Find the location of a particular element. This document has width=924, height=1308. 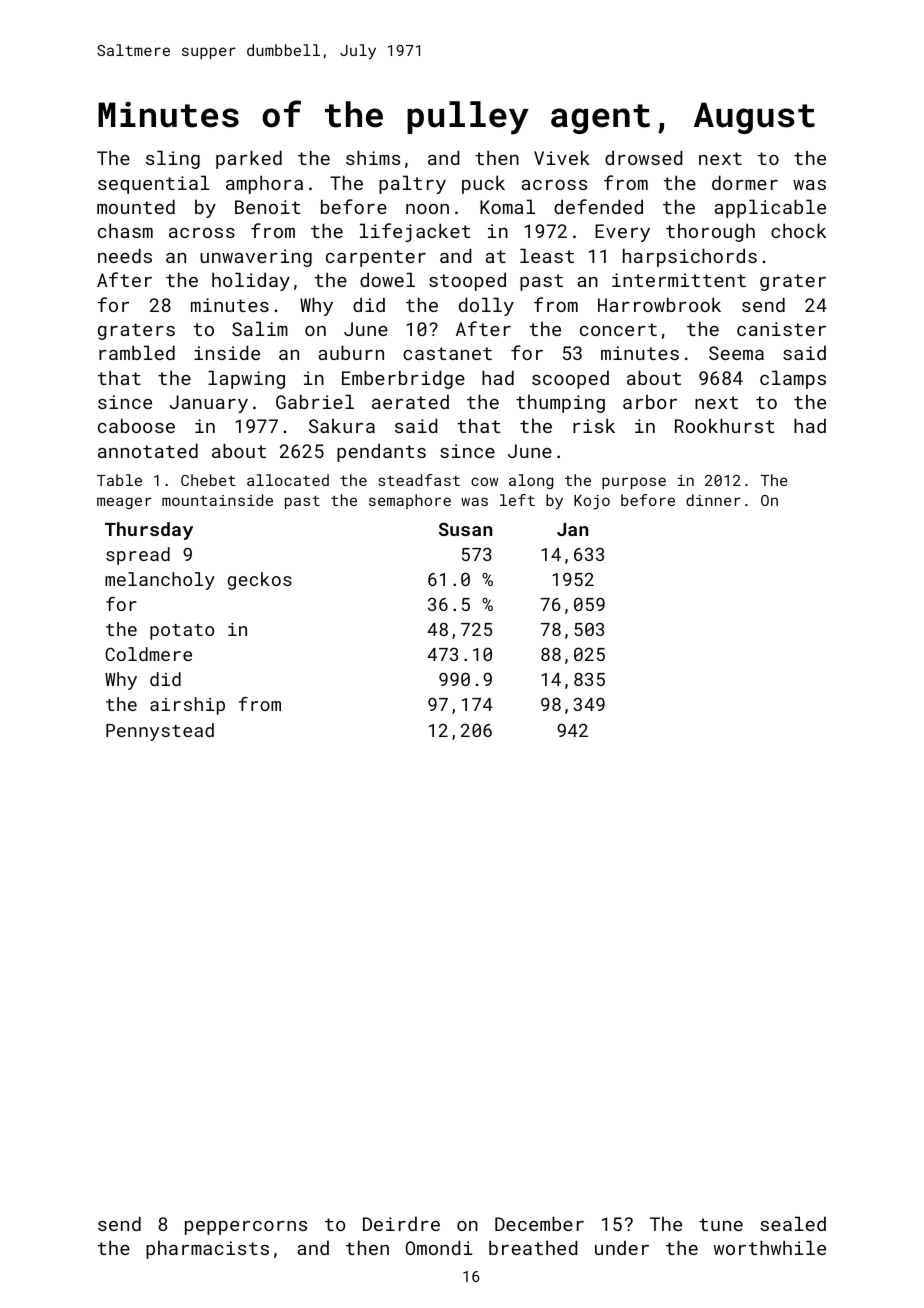

airship is located at coordinates (187, 706).
